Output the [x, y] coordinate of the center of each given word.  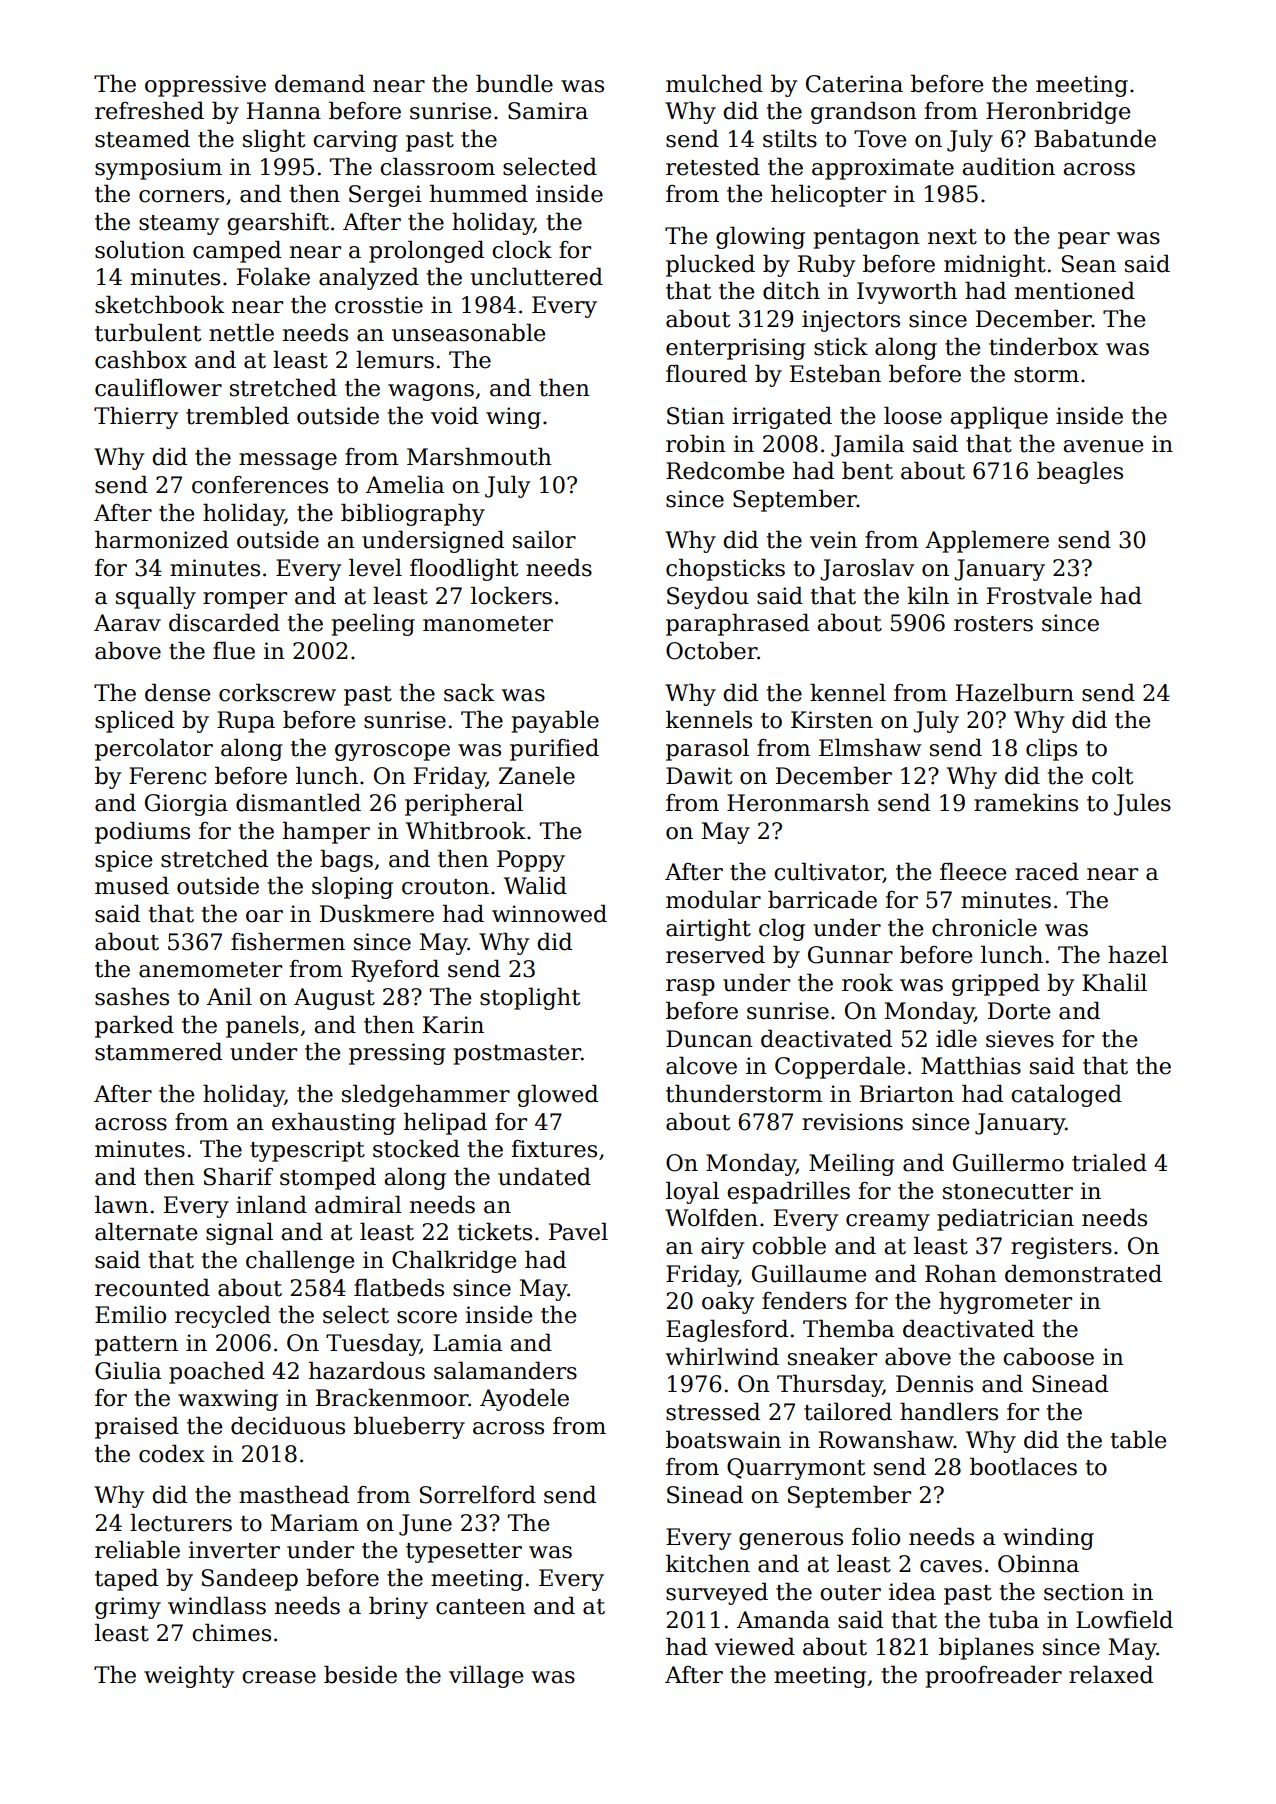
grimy [128, 1608]
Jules [1142, 804]
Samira [548, 111]
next [952, 237]
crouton [445, 887]
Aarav [127, 623]
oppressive [205, 86]
